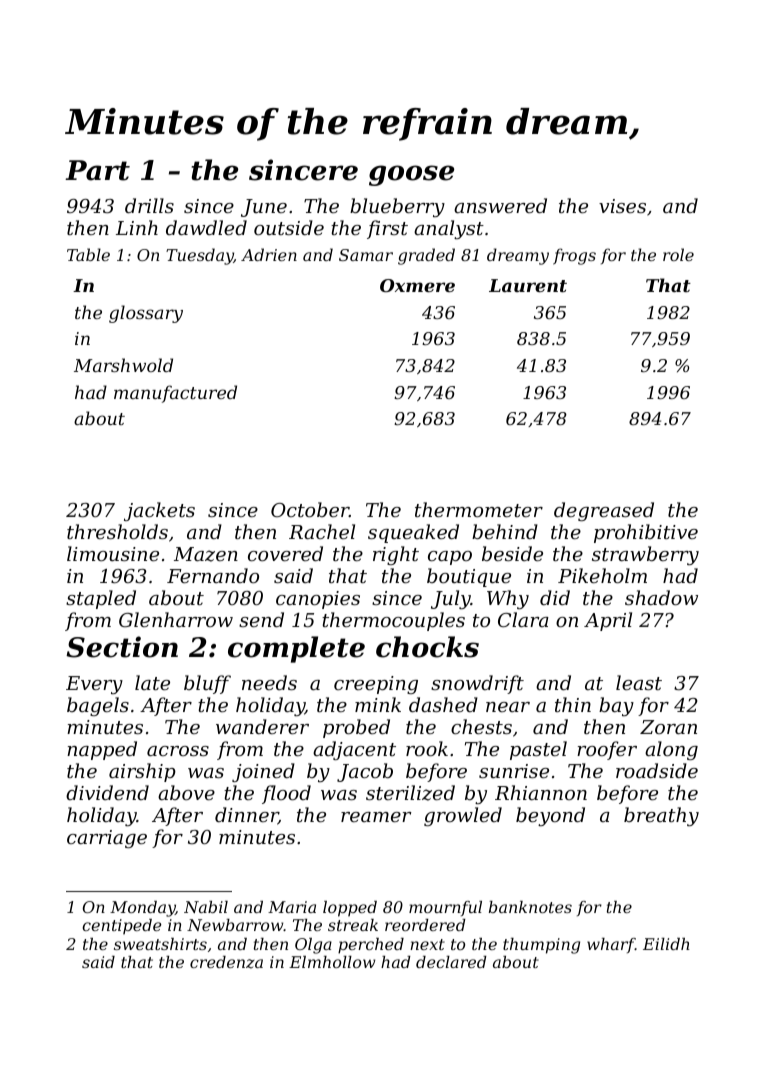 Image resolution: width=765 pixels, height=1085 pixels. I want to click on shadow, so click(661, 597).
